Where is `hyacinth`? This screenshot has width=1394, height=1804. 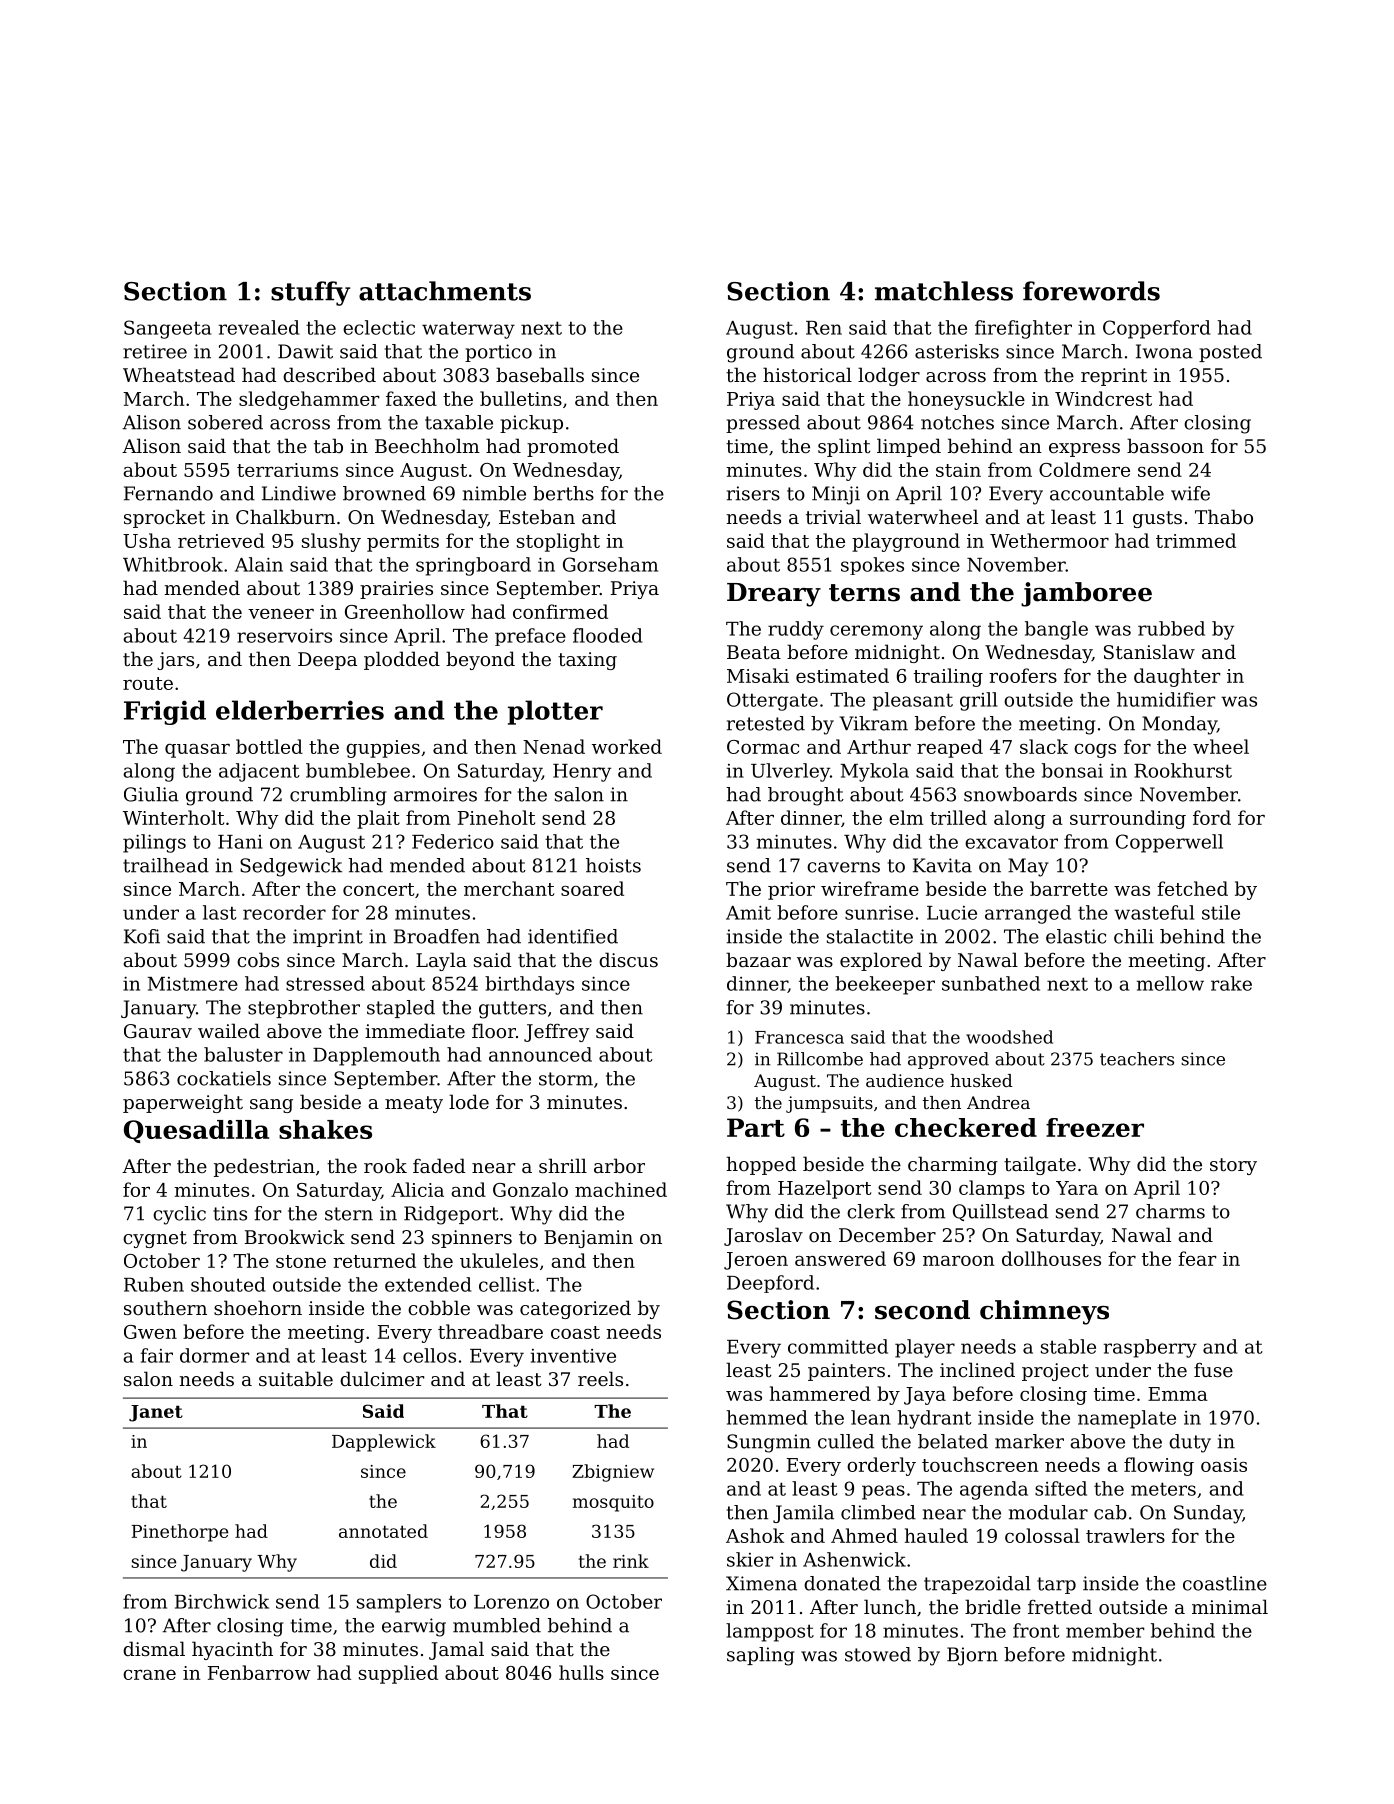
hyacinth is located at coordinates (232, 1650).
